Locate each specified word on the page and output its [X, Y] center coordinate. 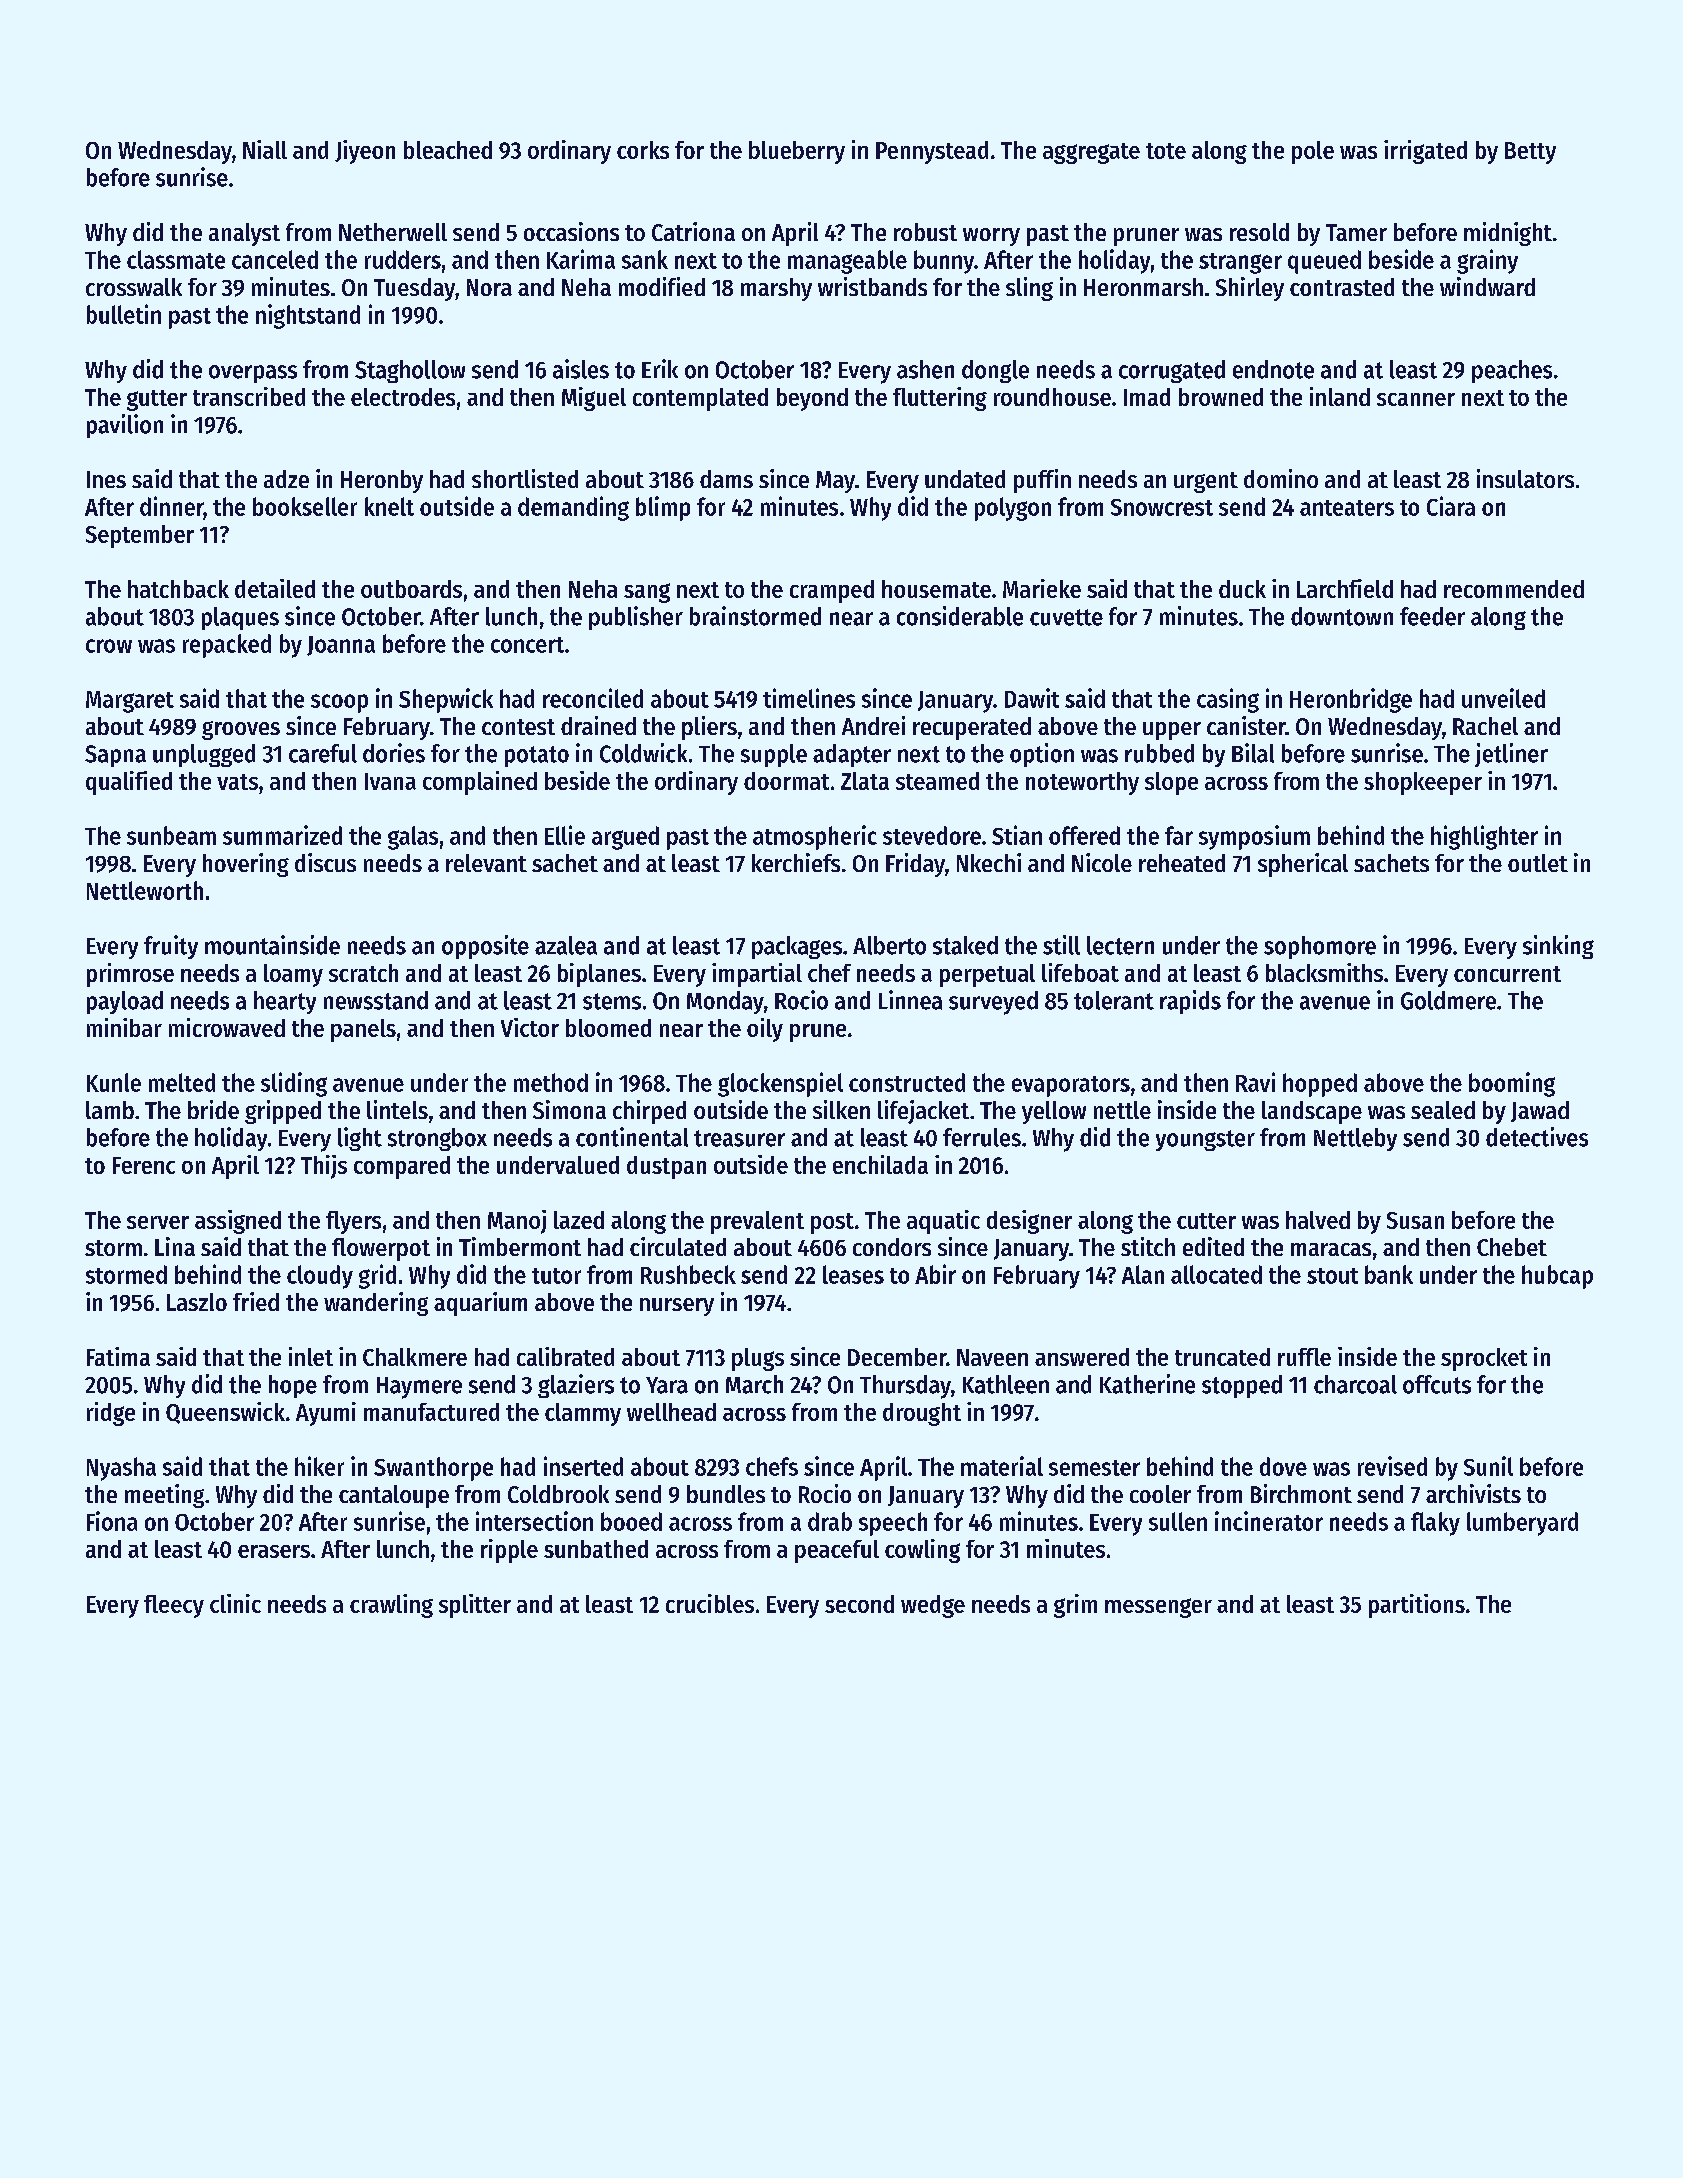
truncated [1222, 1357]
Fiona [112, 1521]
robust [925, 232]
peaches [1512, 371]
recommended [1514, 589]
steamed [937, 781]
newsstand [376, 1000]
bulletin [124, 314]
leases [853, 1274]
